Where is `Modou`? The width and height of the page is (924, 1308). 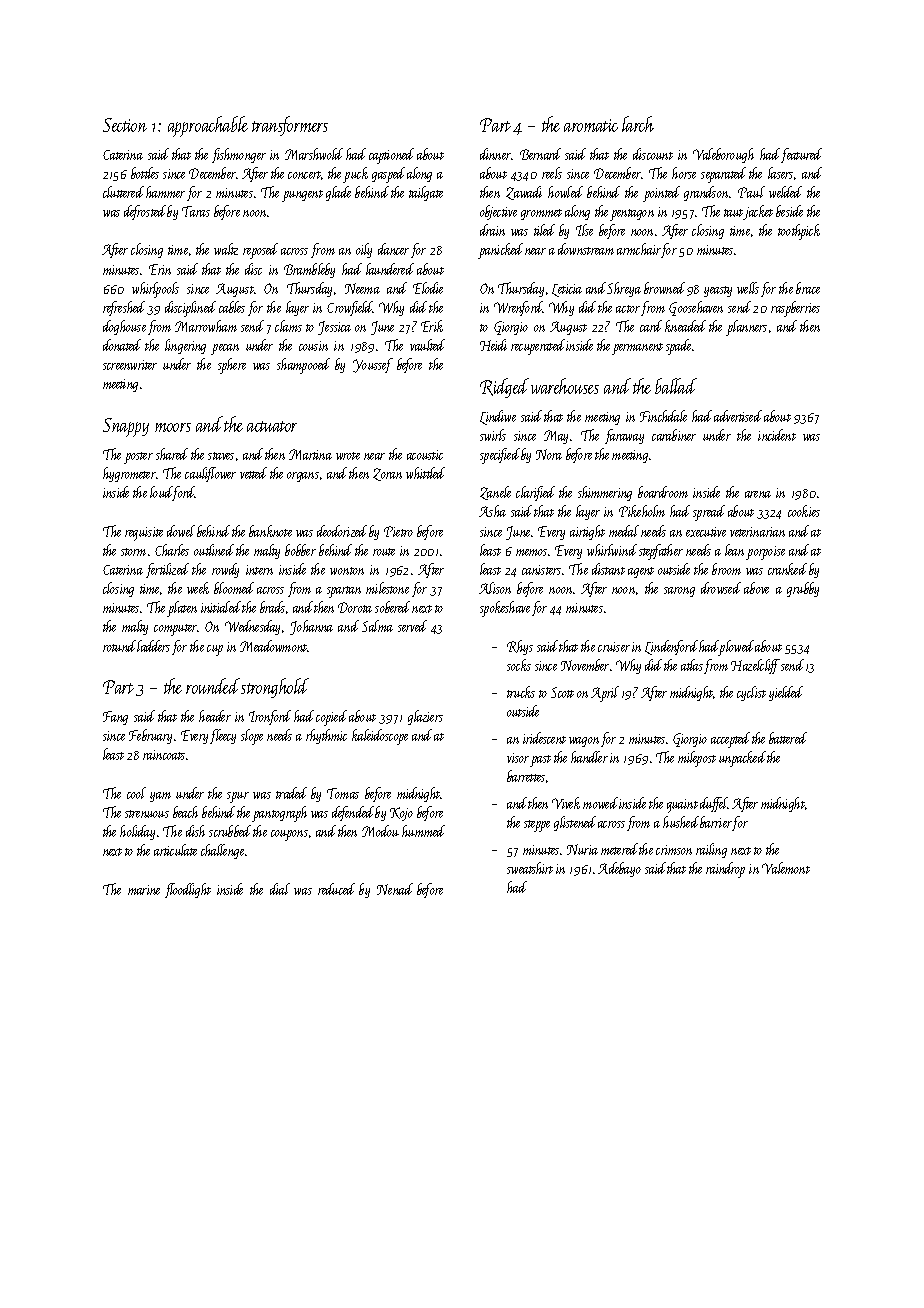 Modou is located at coordinates (380, 831).
